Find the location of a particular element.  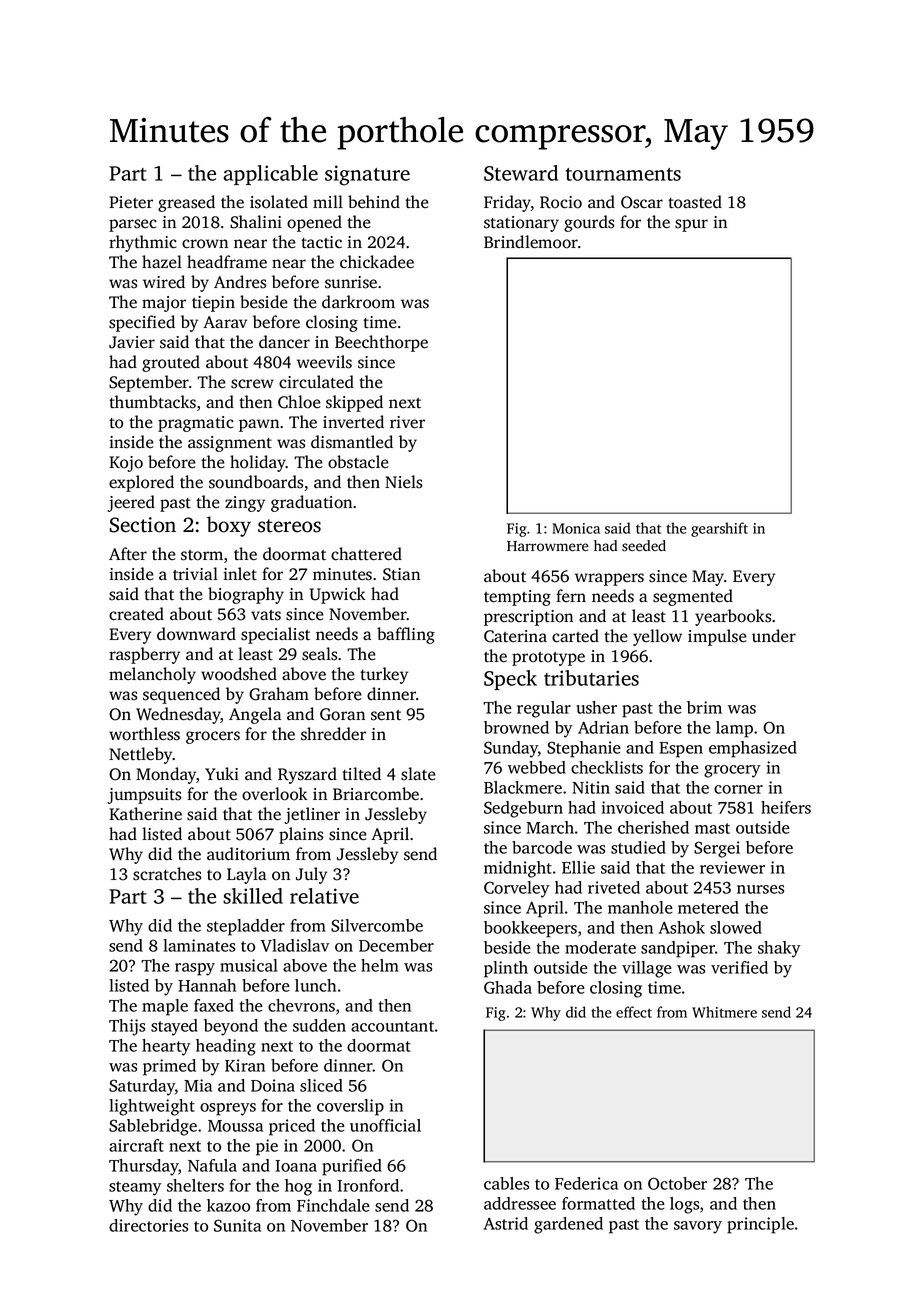

obstacle is located at coordinates (358, 462).
